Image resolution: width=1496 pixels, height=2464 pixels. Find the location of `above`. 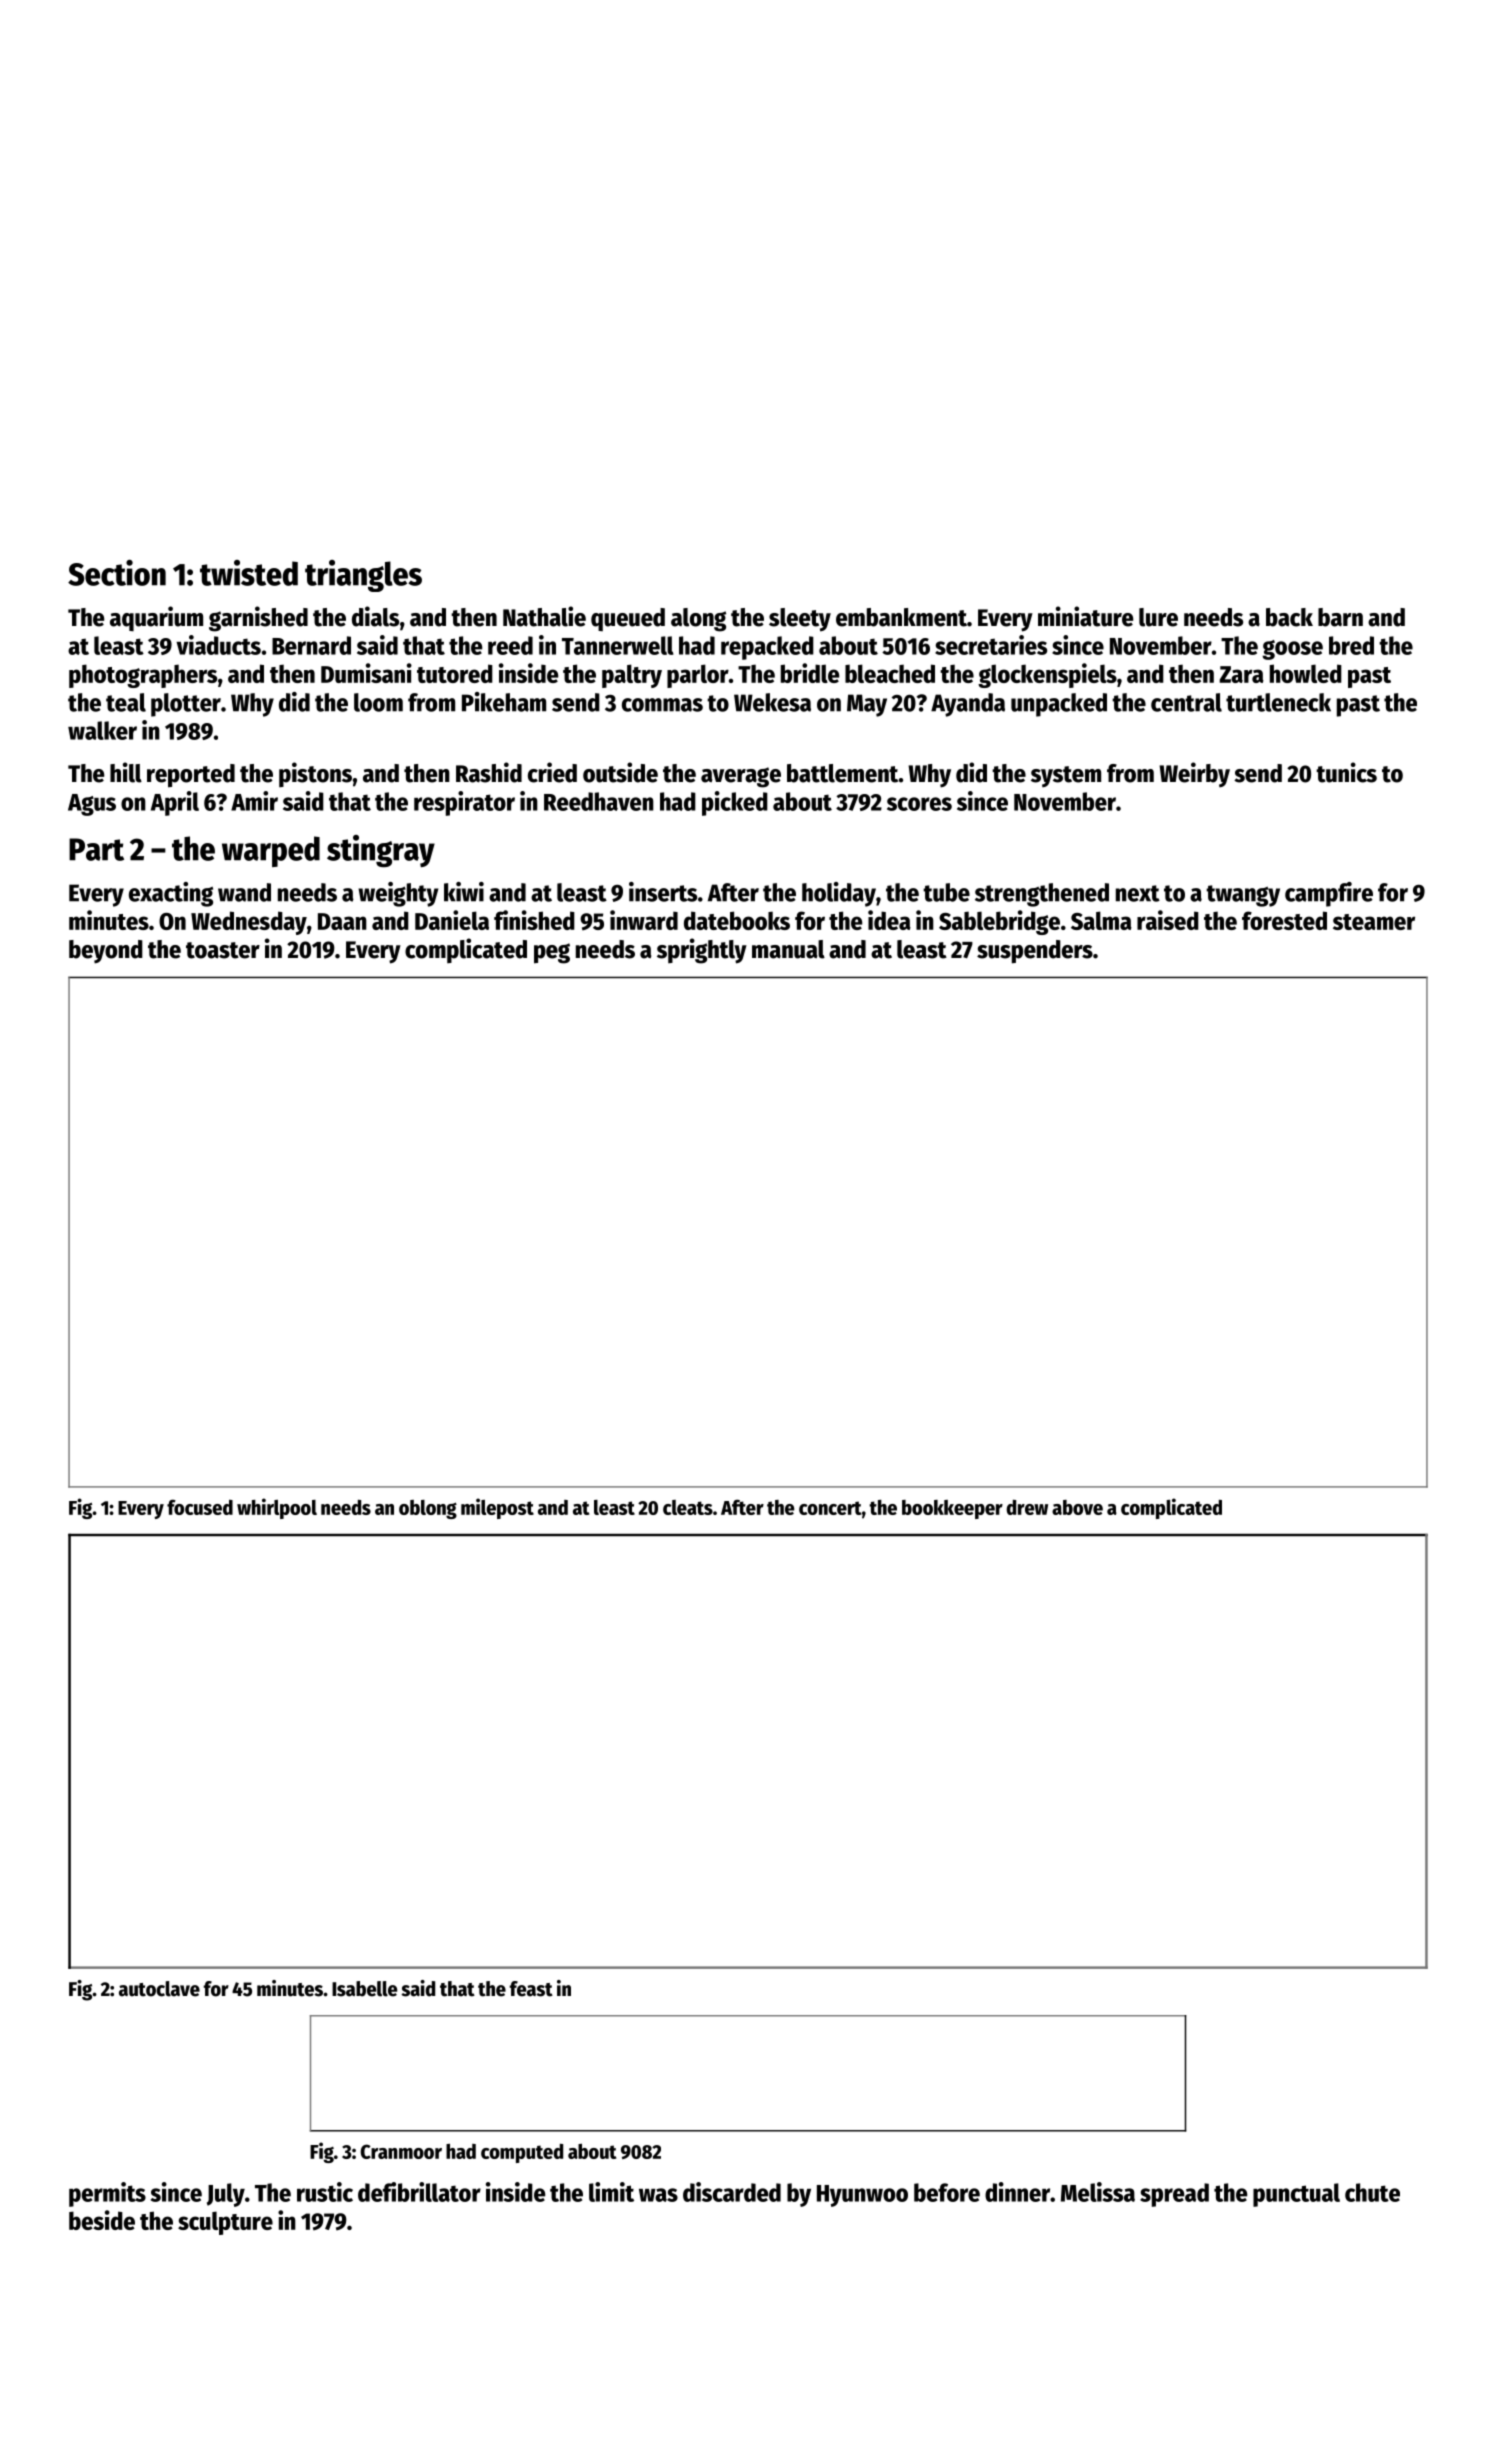

above is located at coordinates (1077, 1507).
